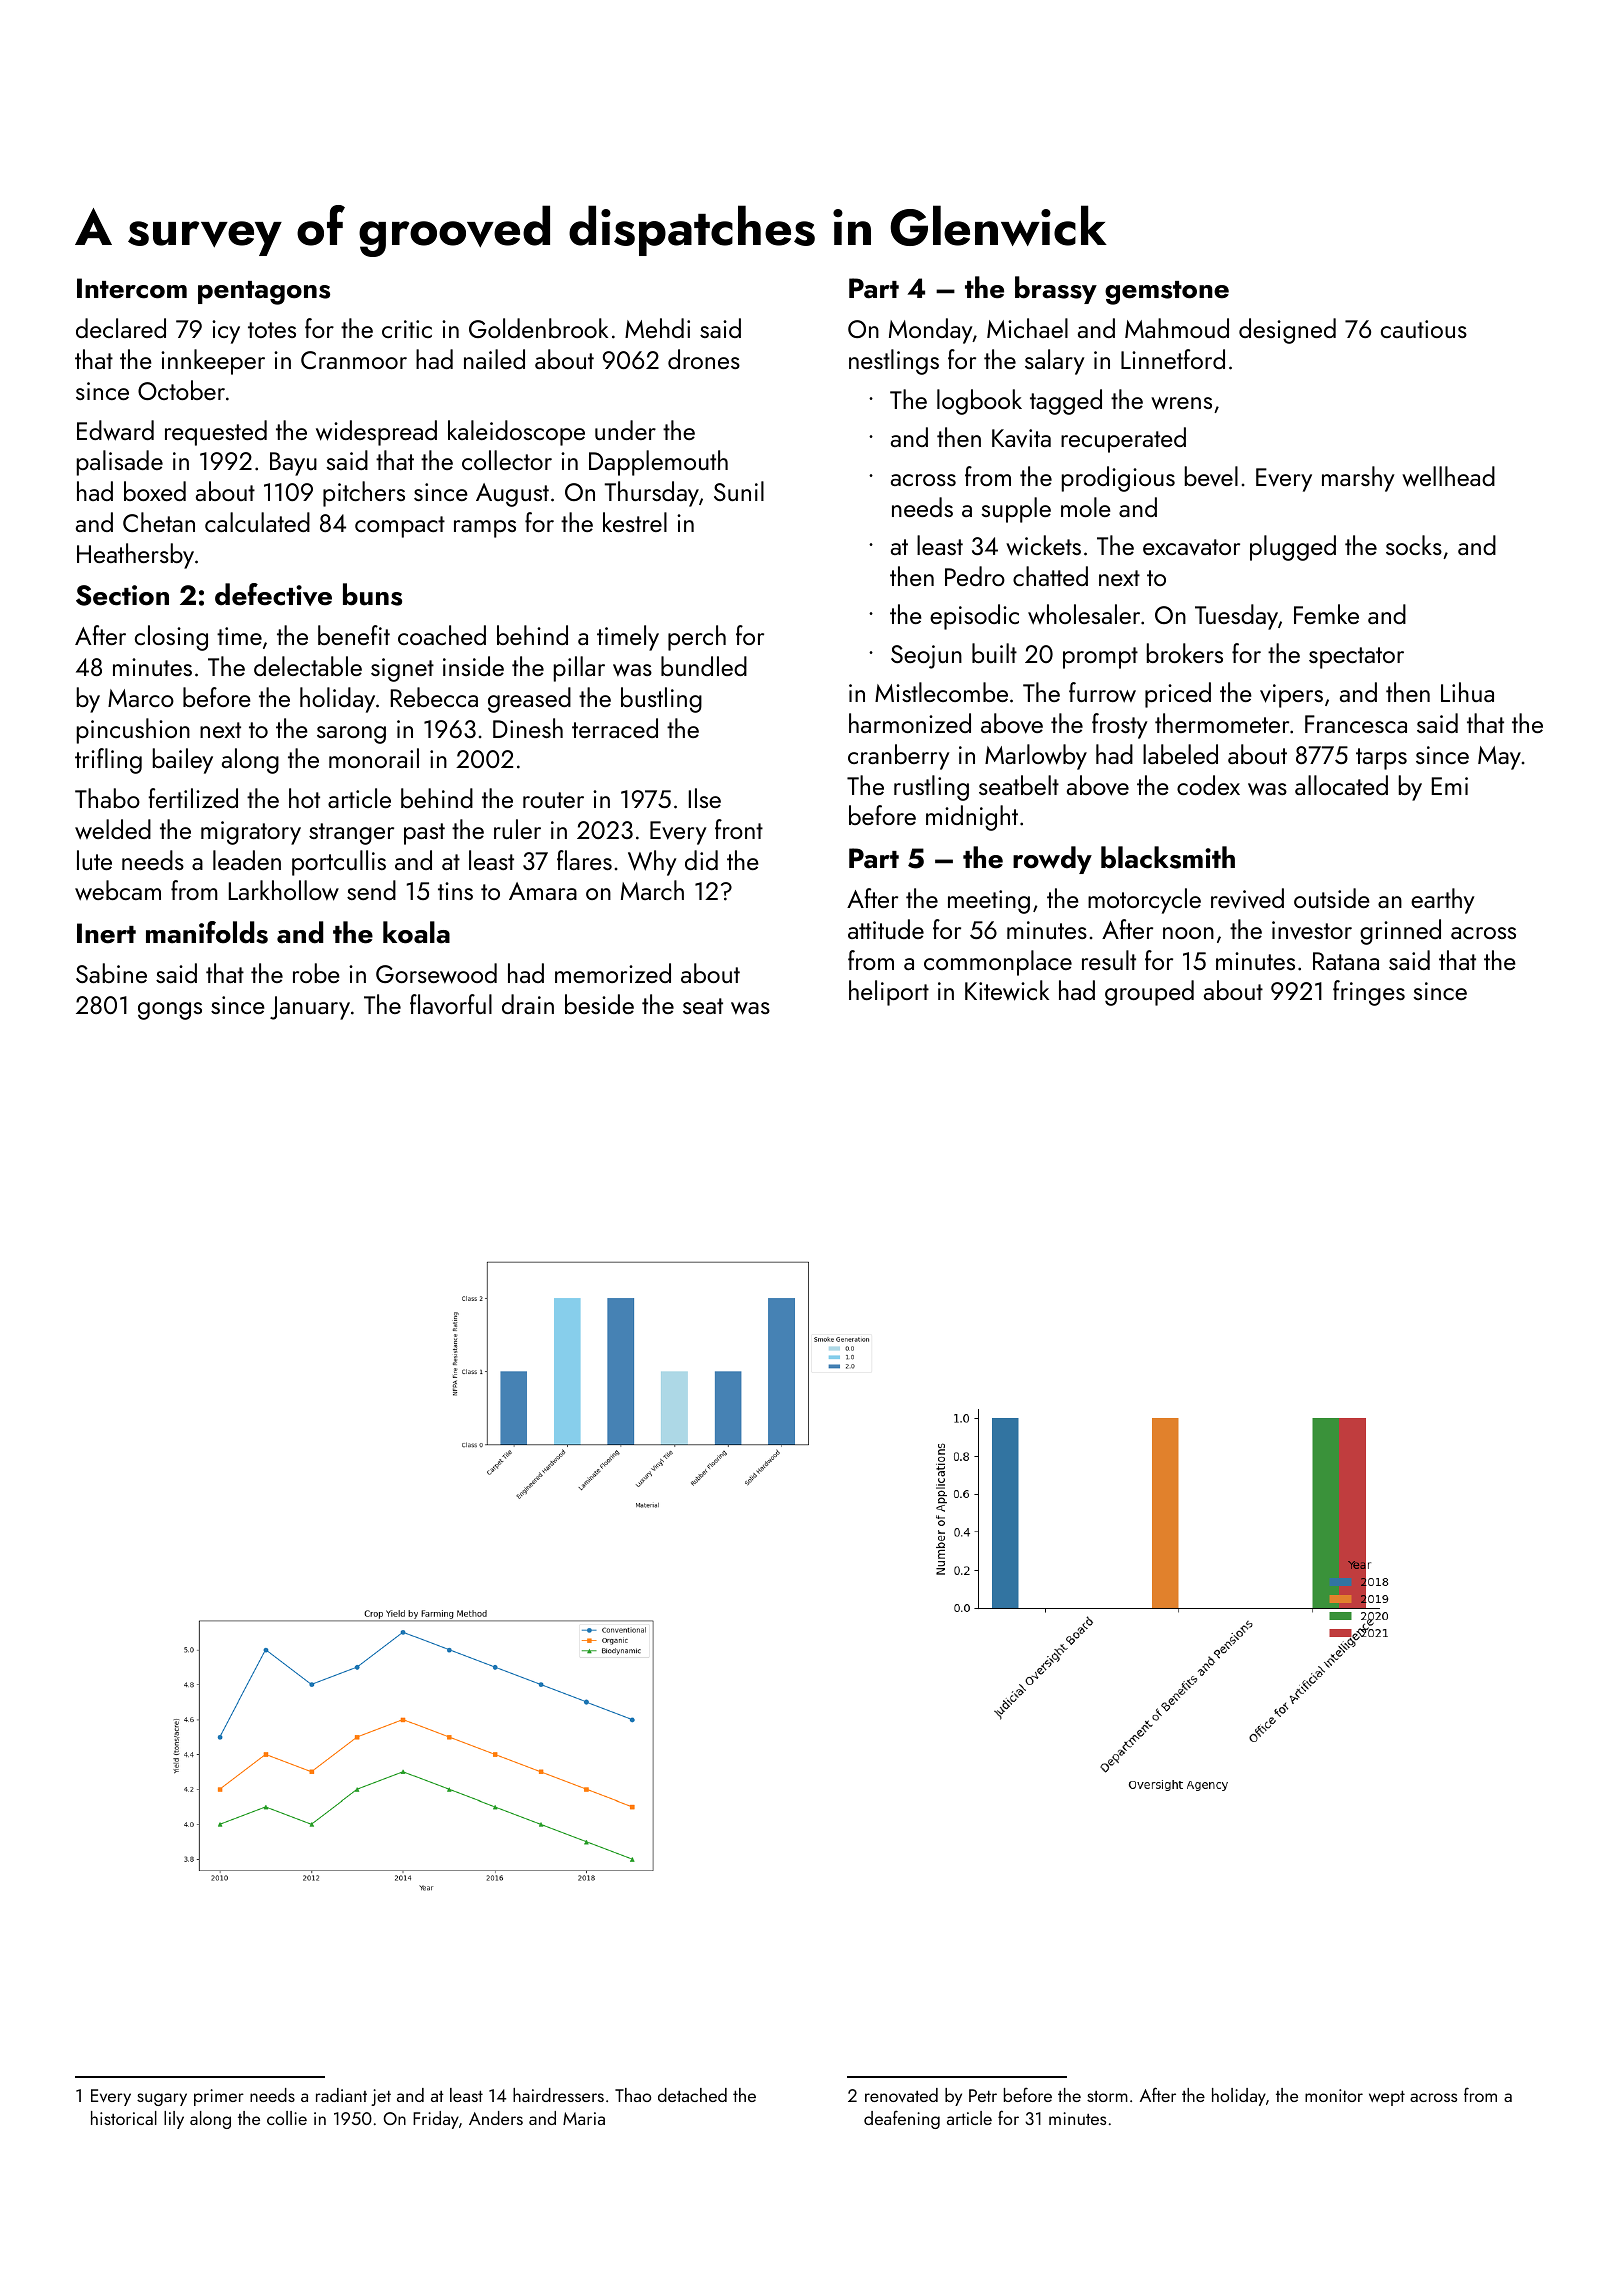 The width and height of the screenshot is (1620, 2292). I want to click on brassy, so click(1056, 290).
